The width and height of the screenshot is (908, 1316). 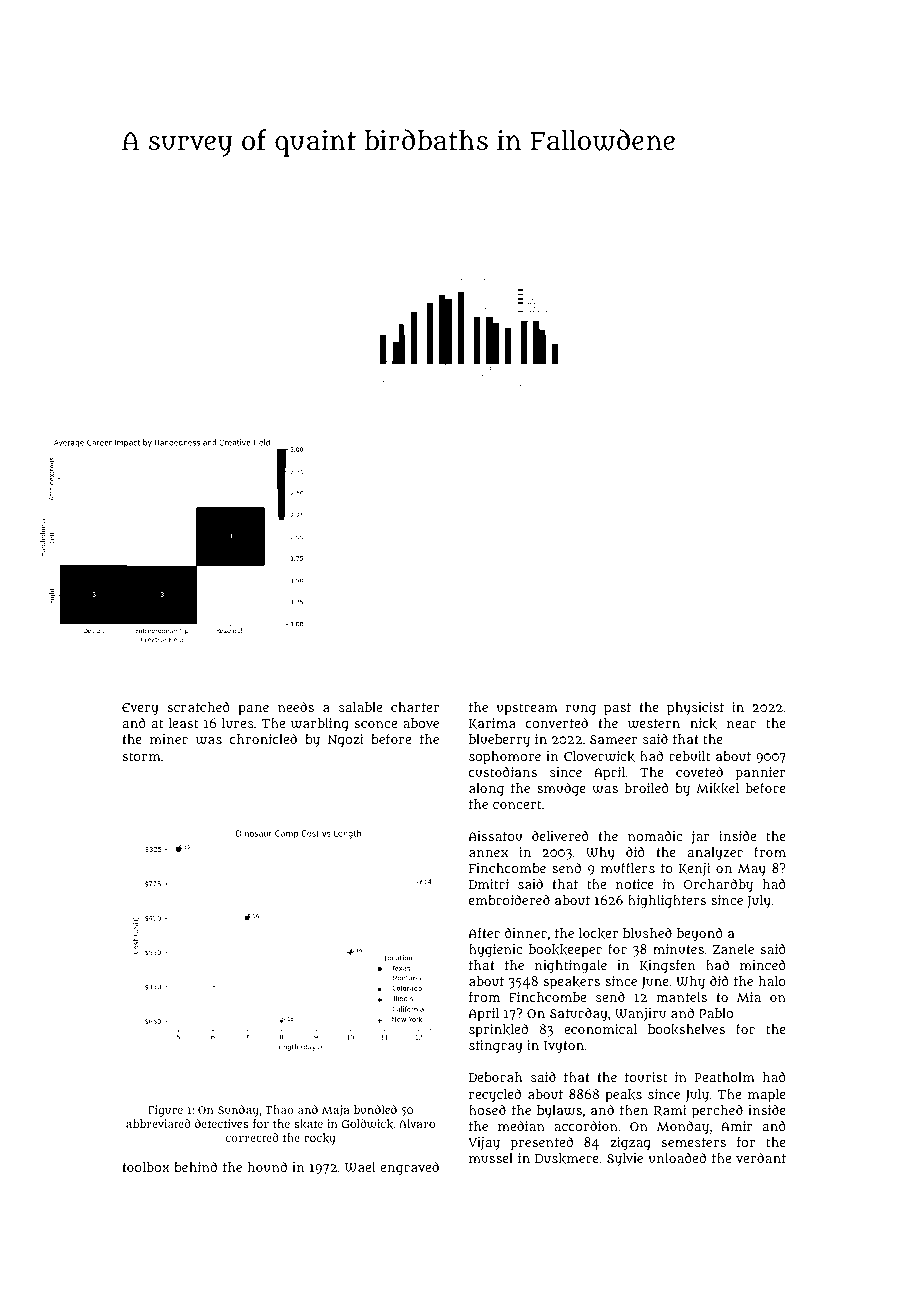 What do you see at coordinates (142, 756) in the screenshot?
I see `storm` at bounding box center [142, 756].
